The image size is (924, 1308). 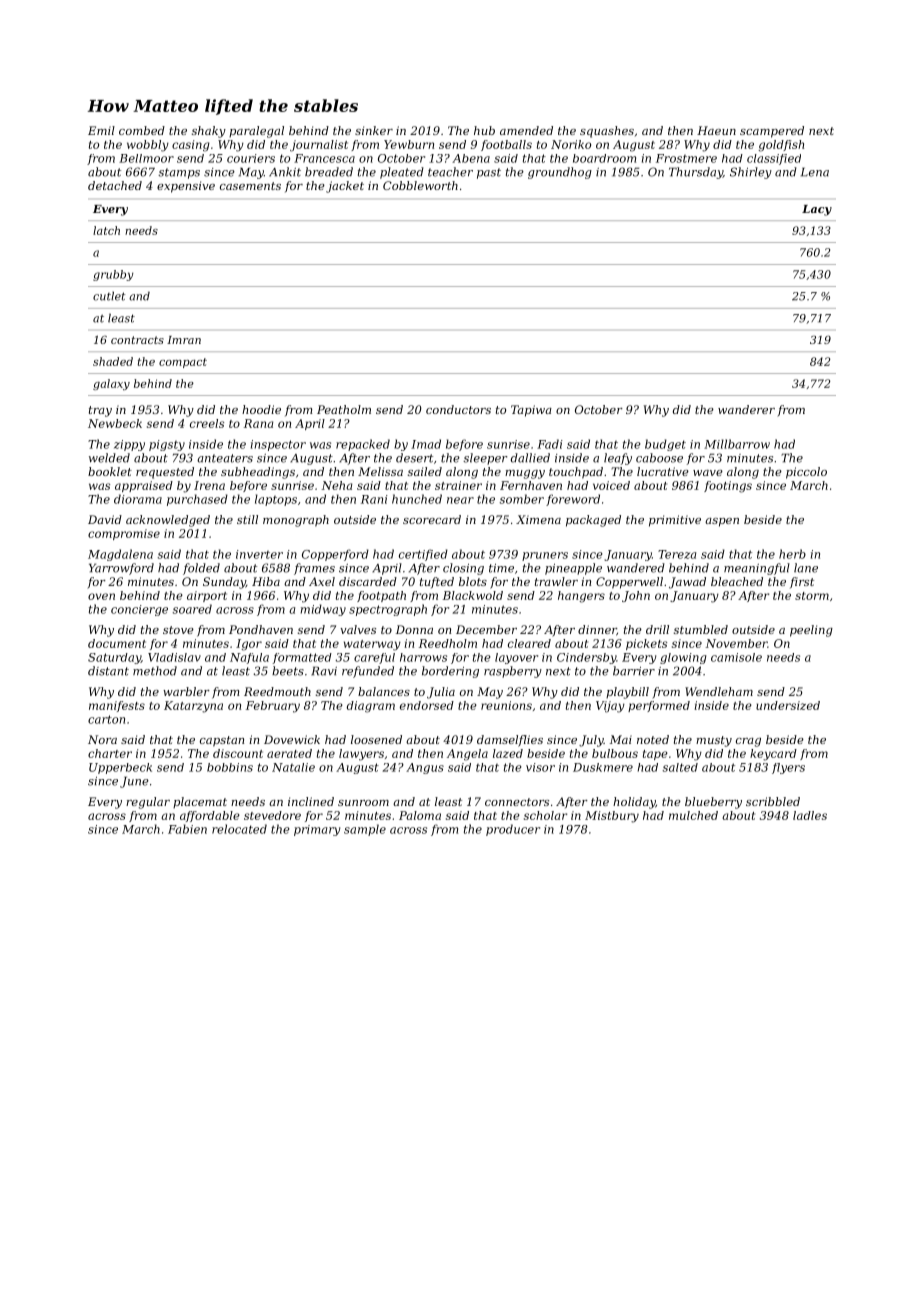 What do you see at coordinates (817, 210) in the page?
I see `Lacy` at bounding box center [817, 210].
